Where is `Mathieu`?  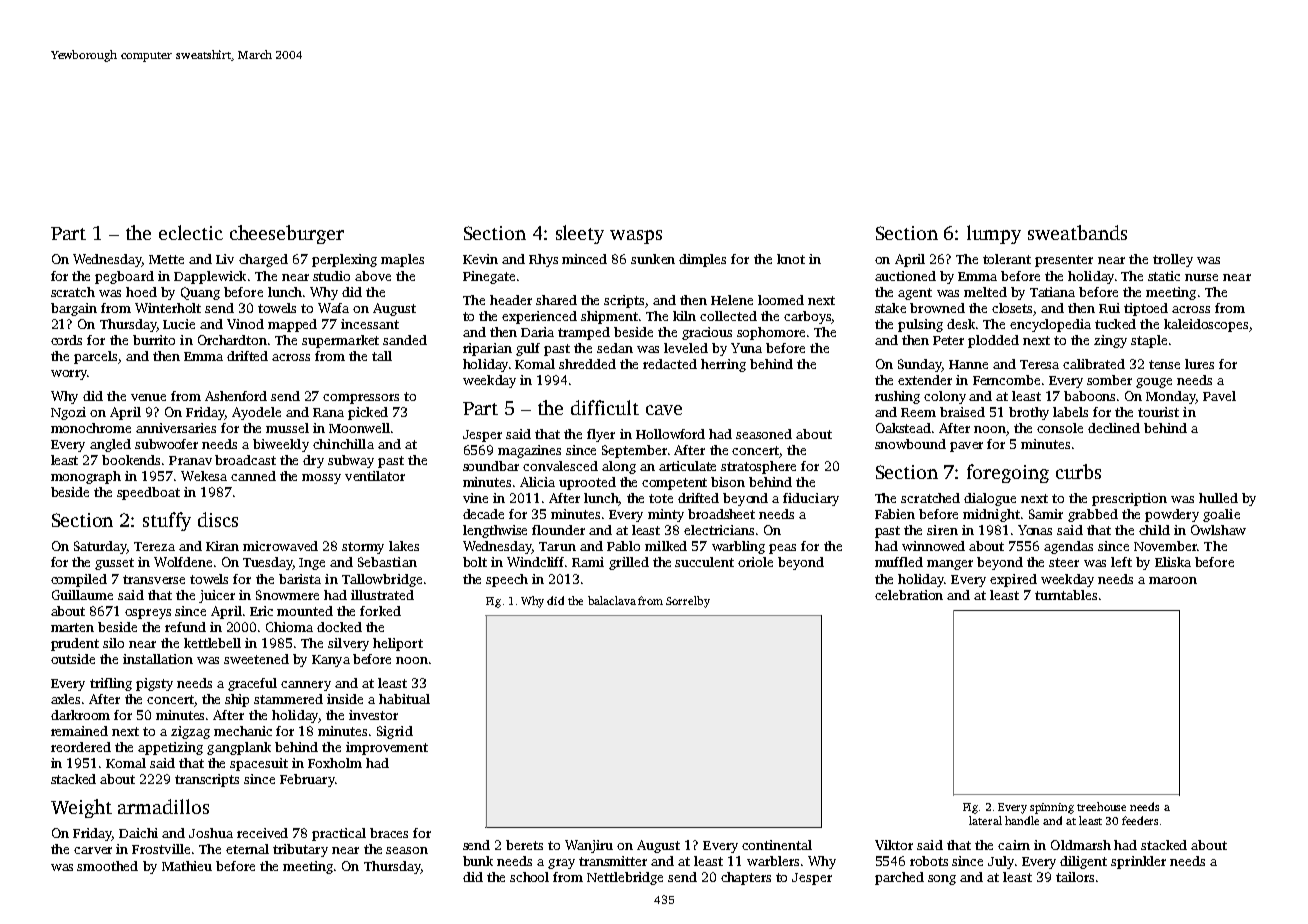
Mathieu is located at coordinates (187, 866).
